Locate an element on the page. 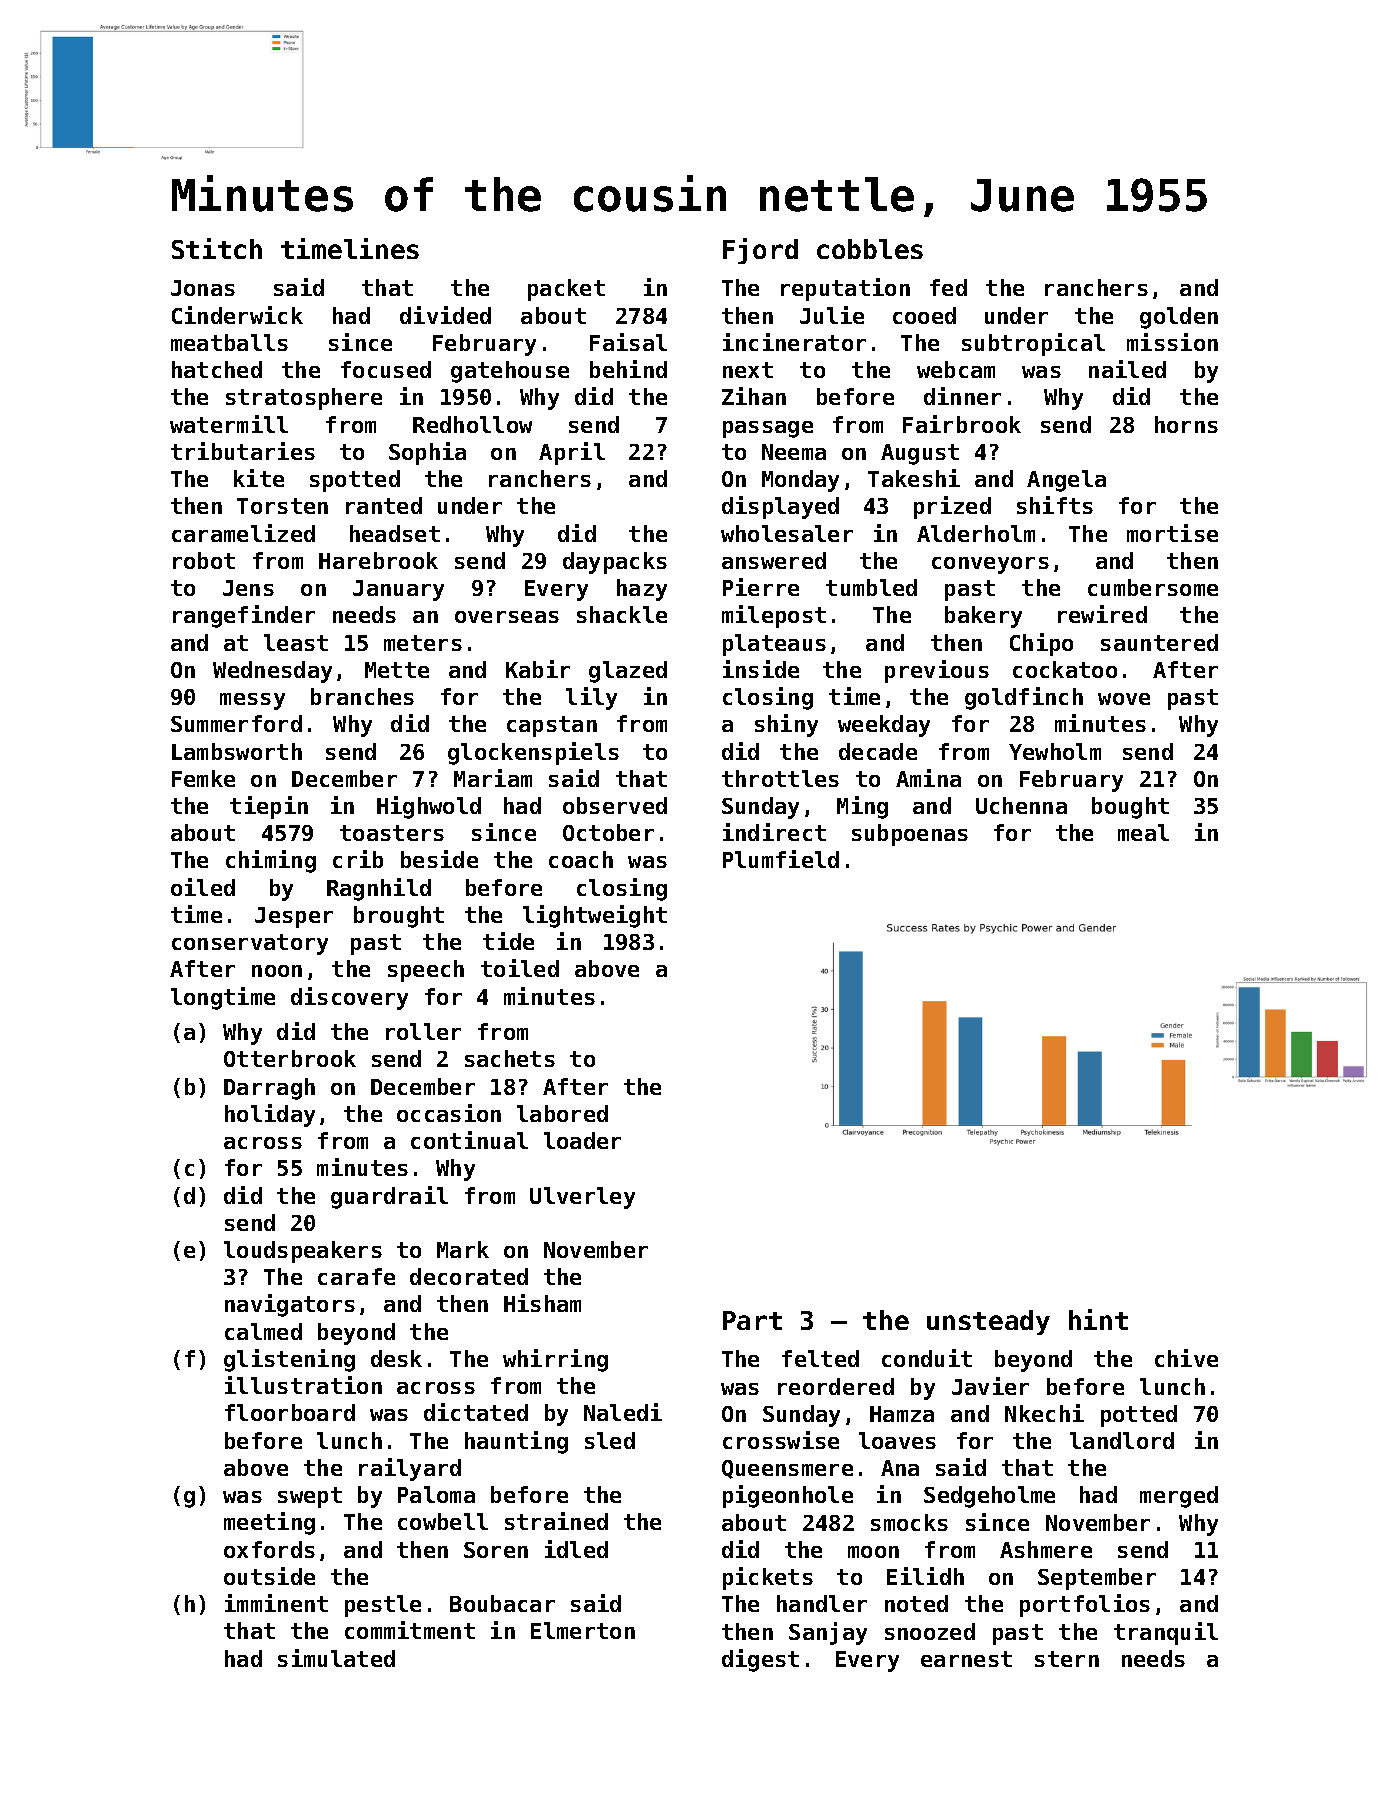  railyard is located at coordinates (410, 1469).
